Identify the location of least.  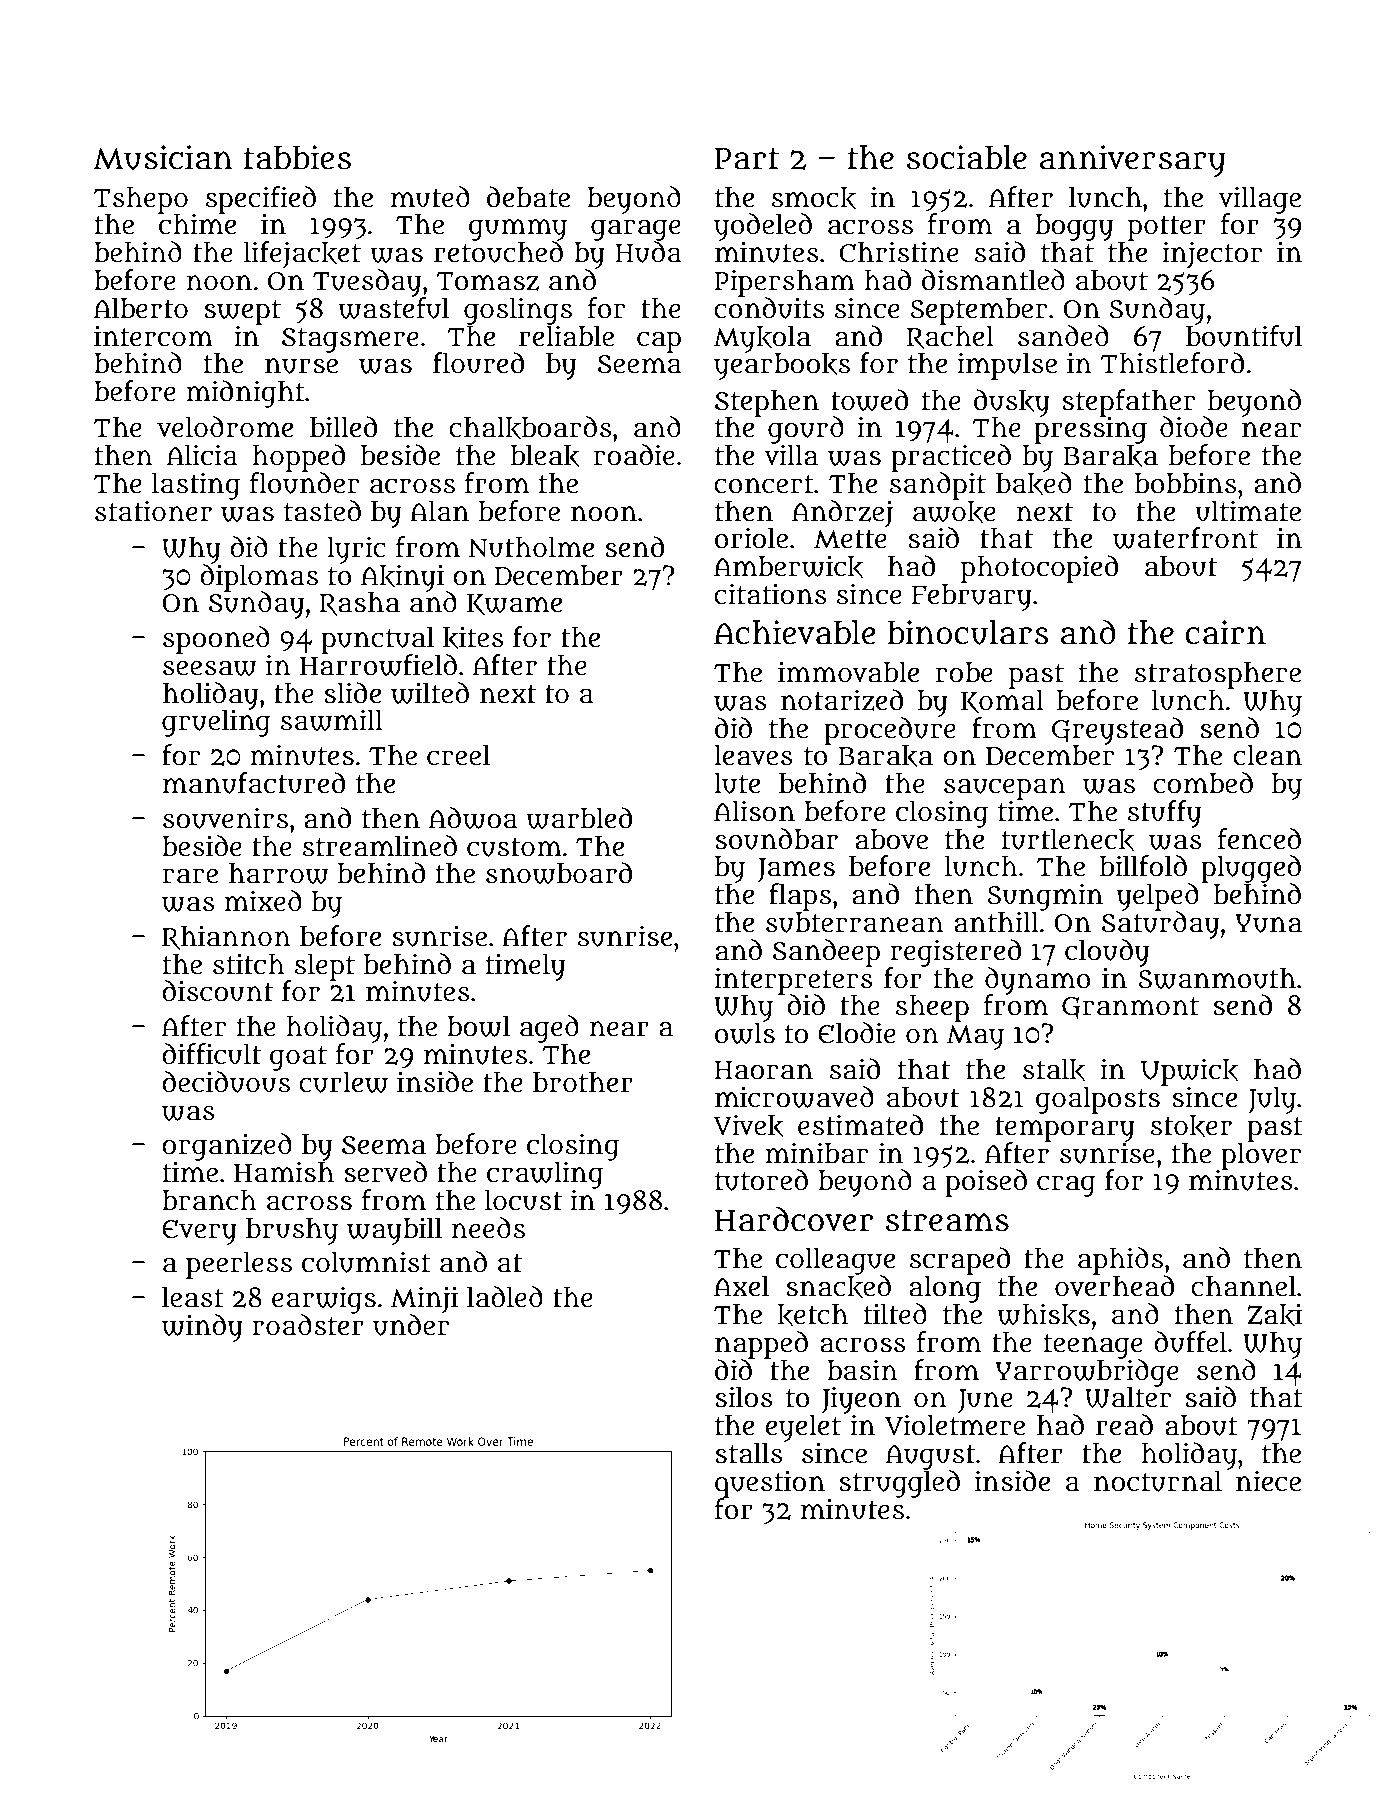
(193, 1297).
